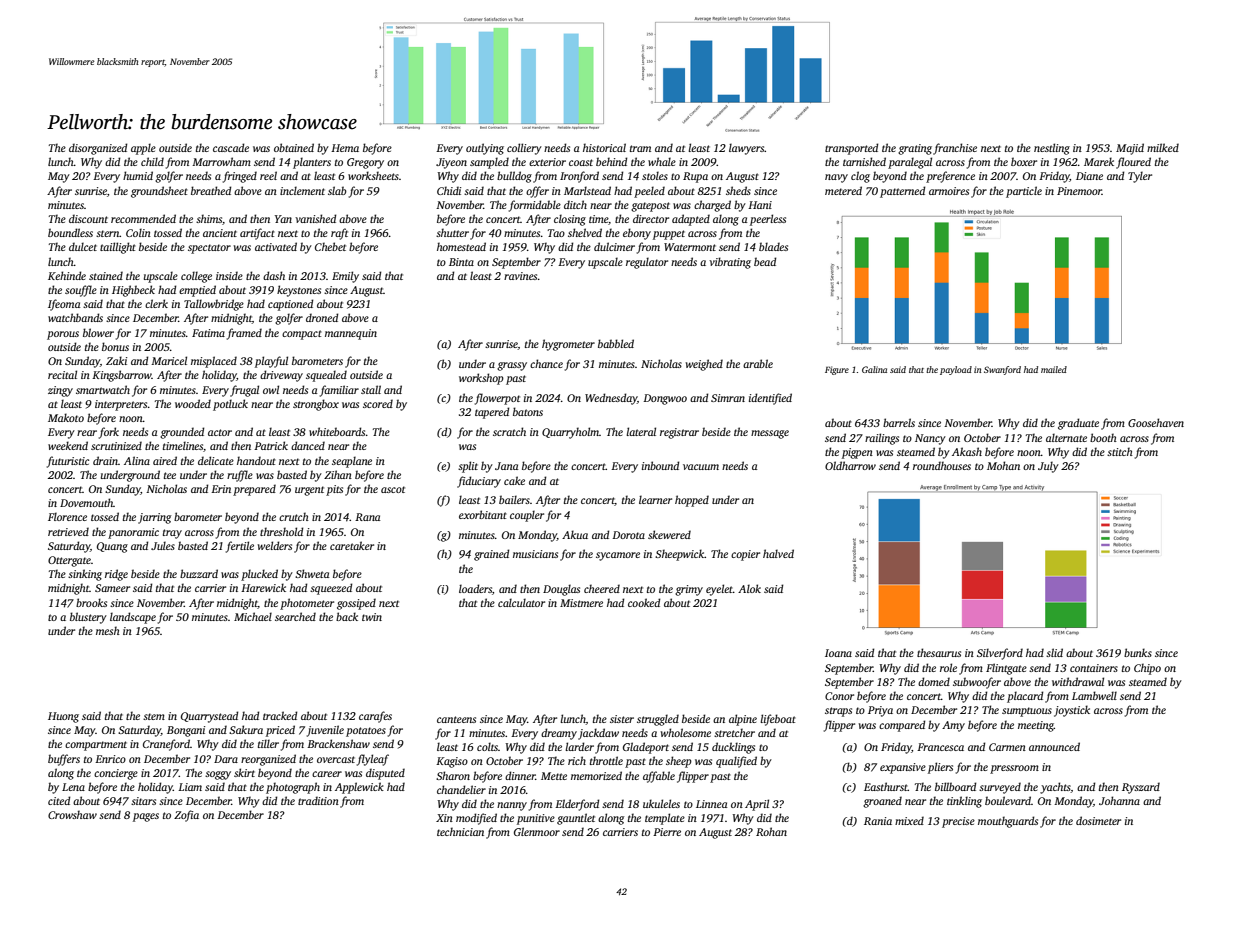  Describe the element at coordinates (903, 192) in the screenshot. I see `patterned` at that location.
